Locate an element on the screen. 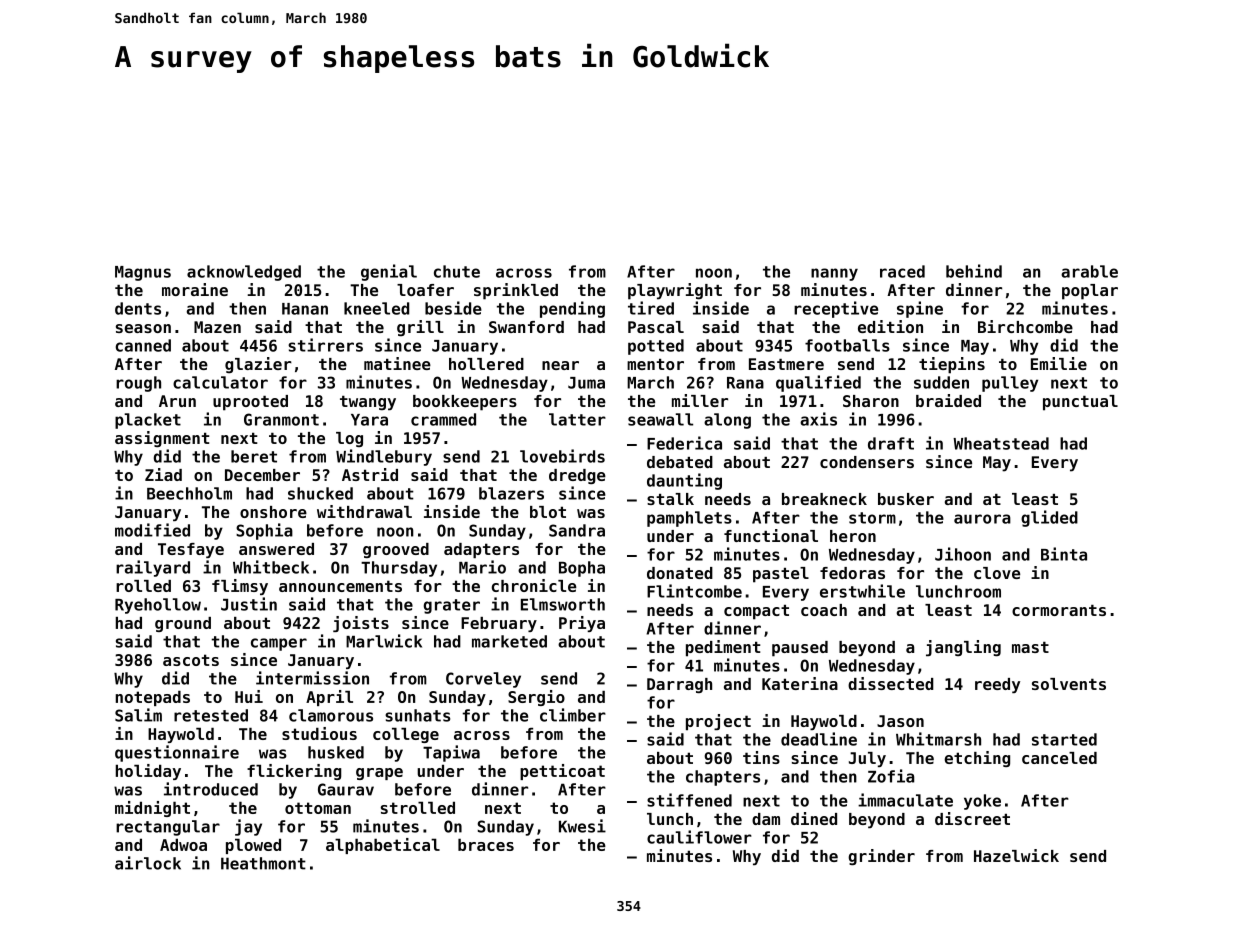 Image resolution: width=1233 pixels, height=952 pixels. jangling is located at coordinates (963, 648).
